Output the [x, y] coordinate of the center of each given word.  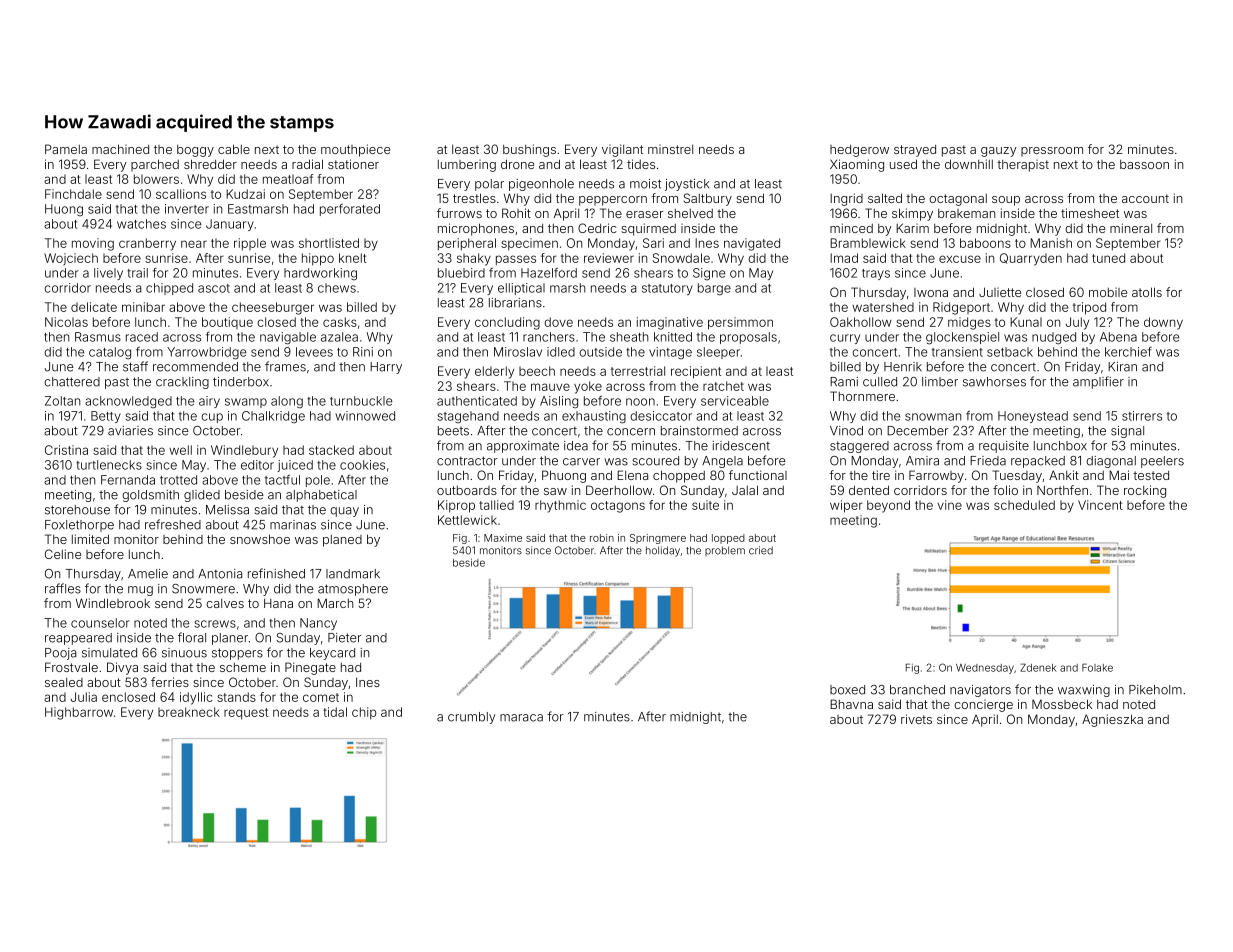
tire [881, 475]
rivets [916, 719]
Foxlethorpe [79, 526]
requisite [1004, 447]
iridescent [741, 446]
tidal [335, 712]
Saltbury [708, 199]
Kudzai [245, 194]
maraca [521, 718]
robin [602, 538]
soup [1006, 201]
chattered [72, 382]
